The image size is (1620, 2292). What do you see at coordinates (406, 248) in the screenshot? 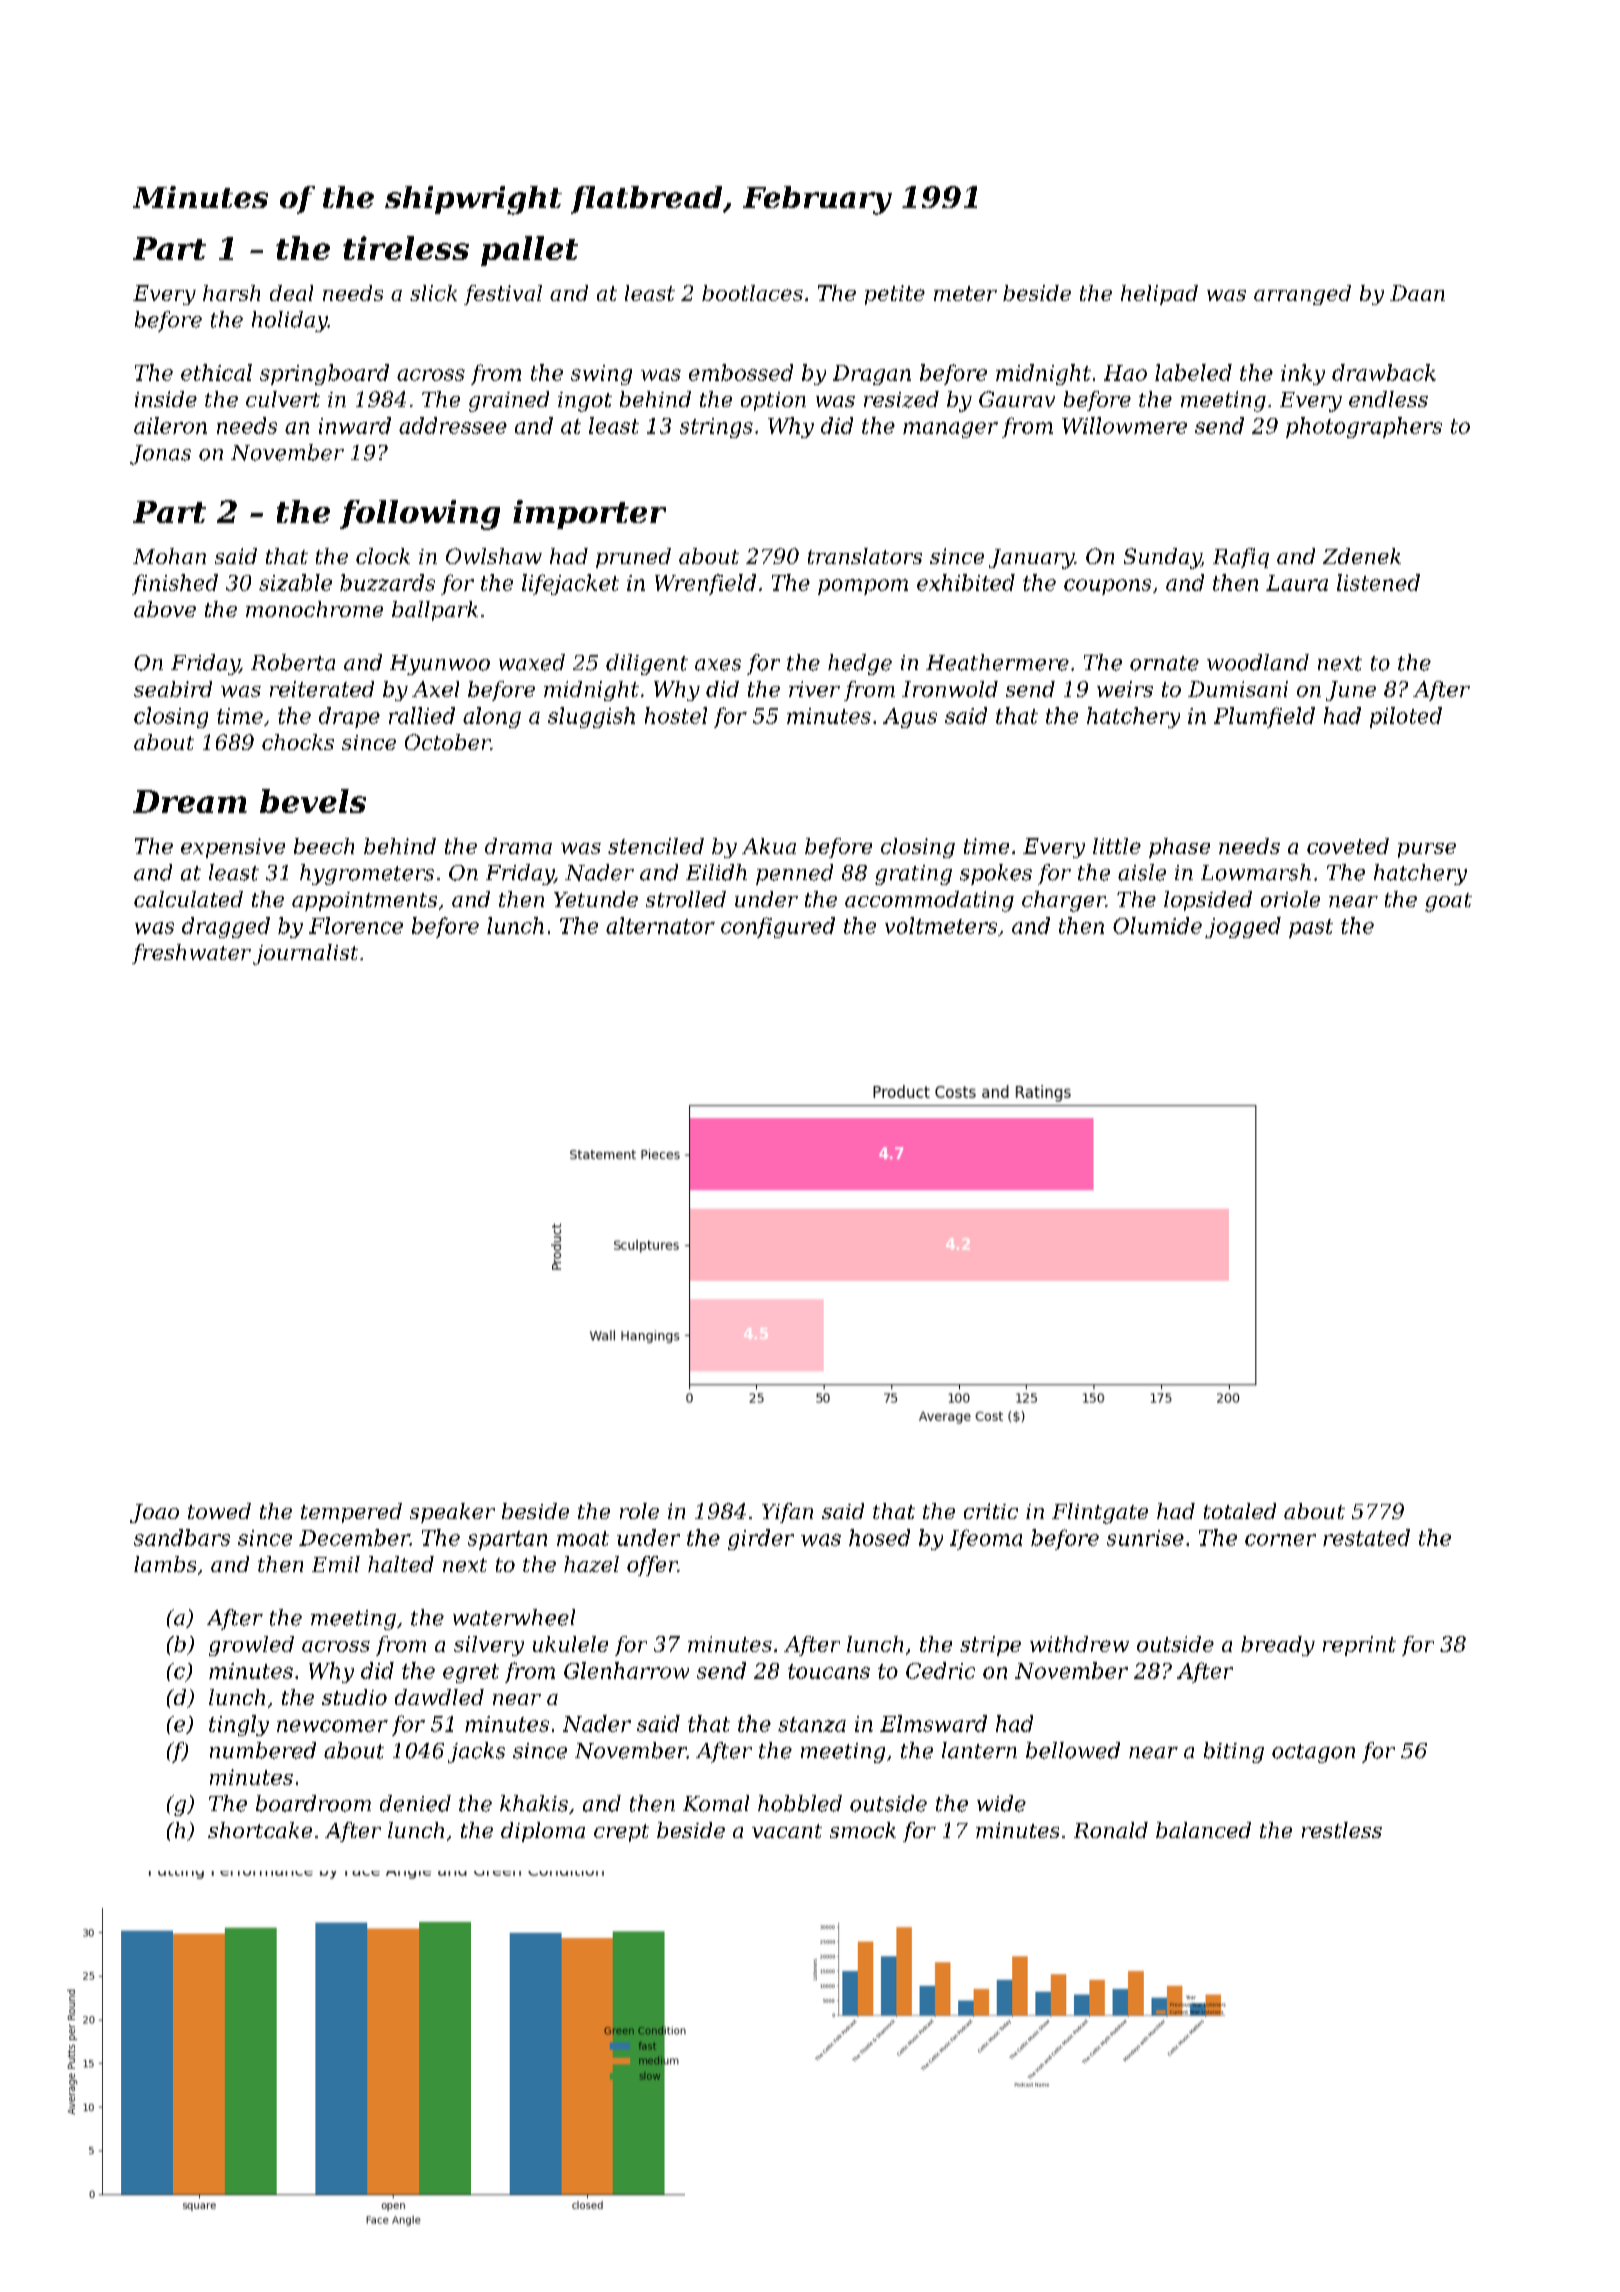
I see `tireless` at bounding box center [406, 248].
